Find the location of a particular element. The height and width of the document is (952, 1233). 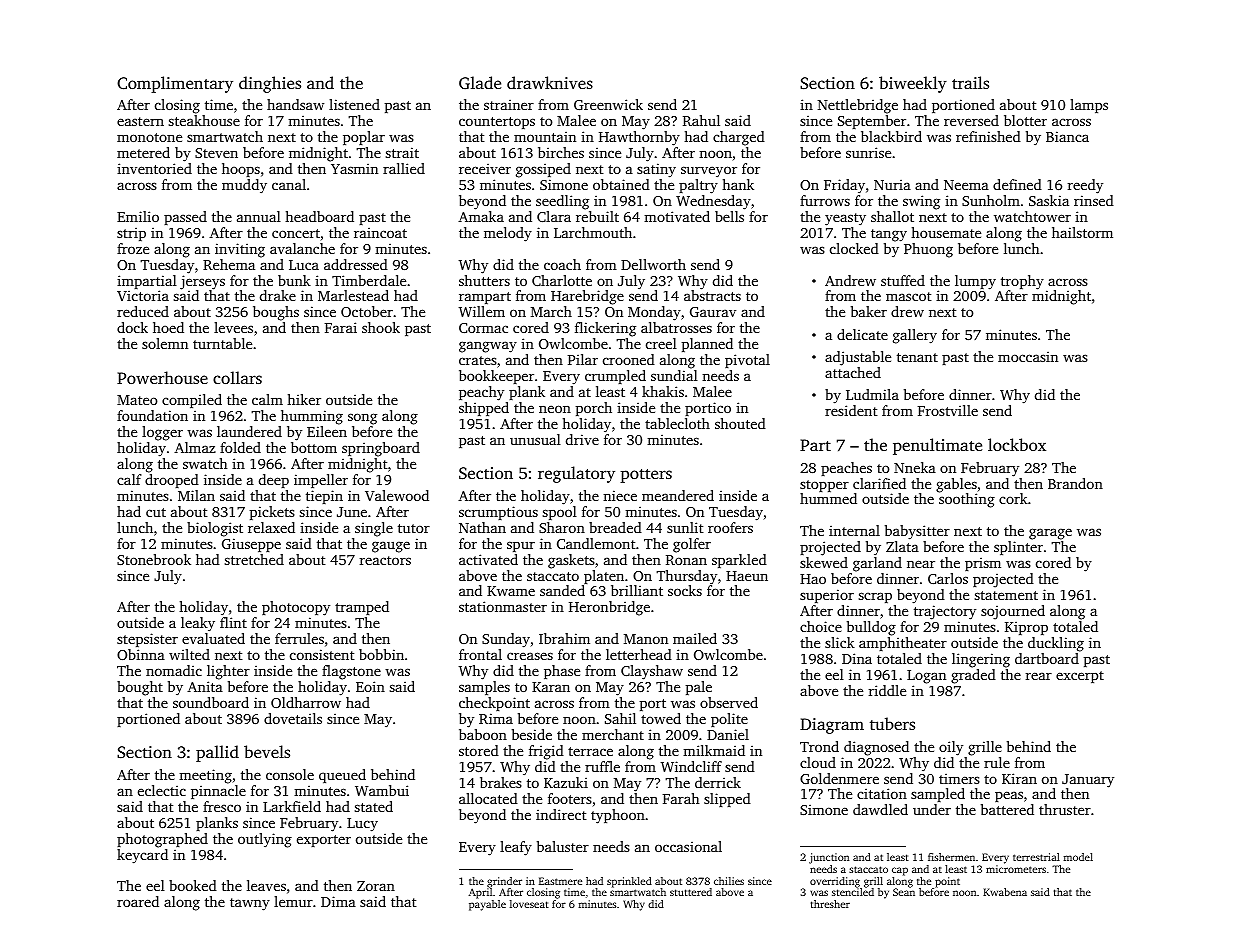

Kwabena is located at coordinates (1005, 892).
